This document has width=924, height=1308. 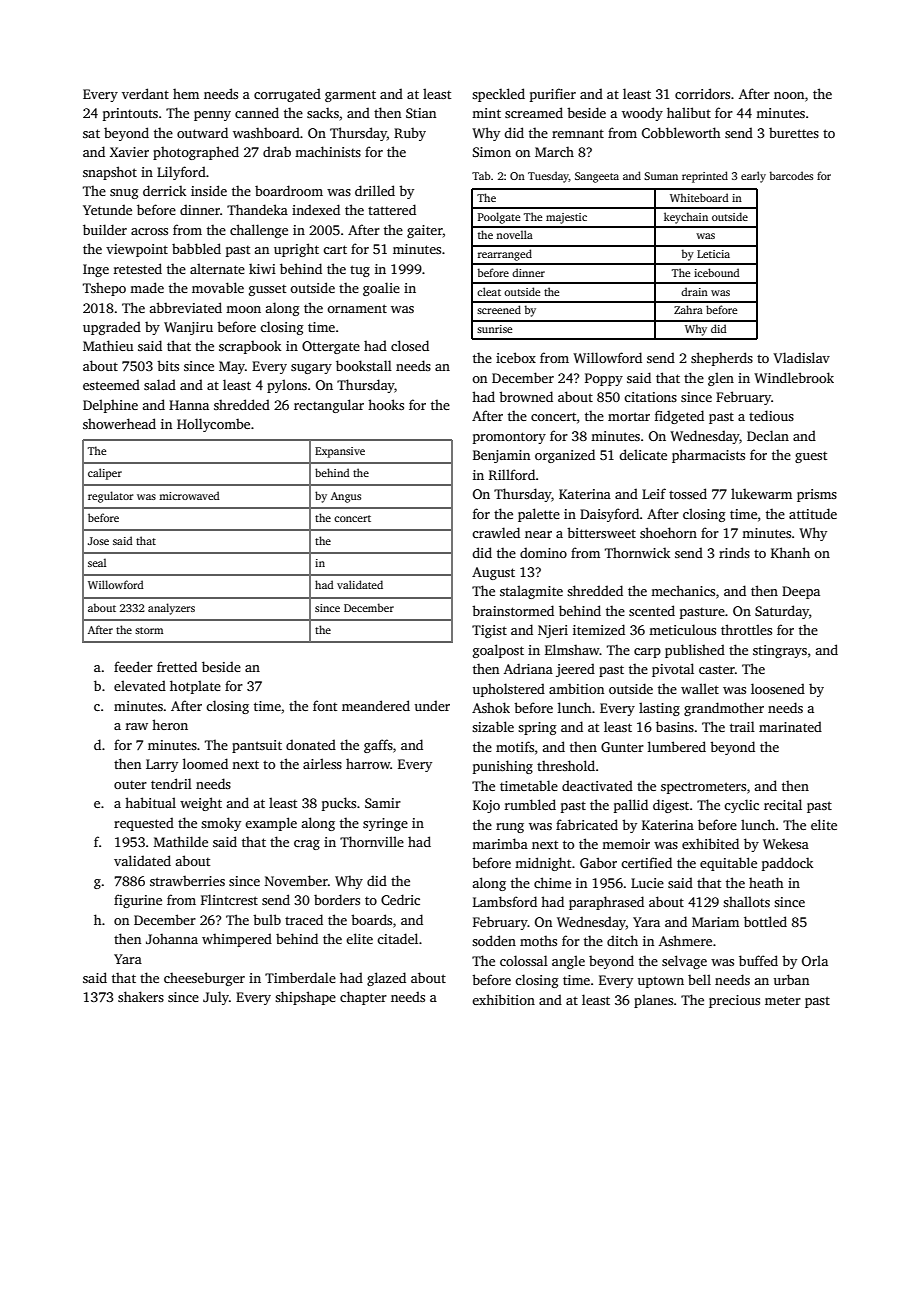 What do you see at coordinates (296, 880) in the document?
I see `November` at bounding box center [296, 880].
